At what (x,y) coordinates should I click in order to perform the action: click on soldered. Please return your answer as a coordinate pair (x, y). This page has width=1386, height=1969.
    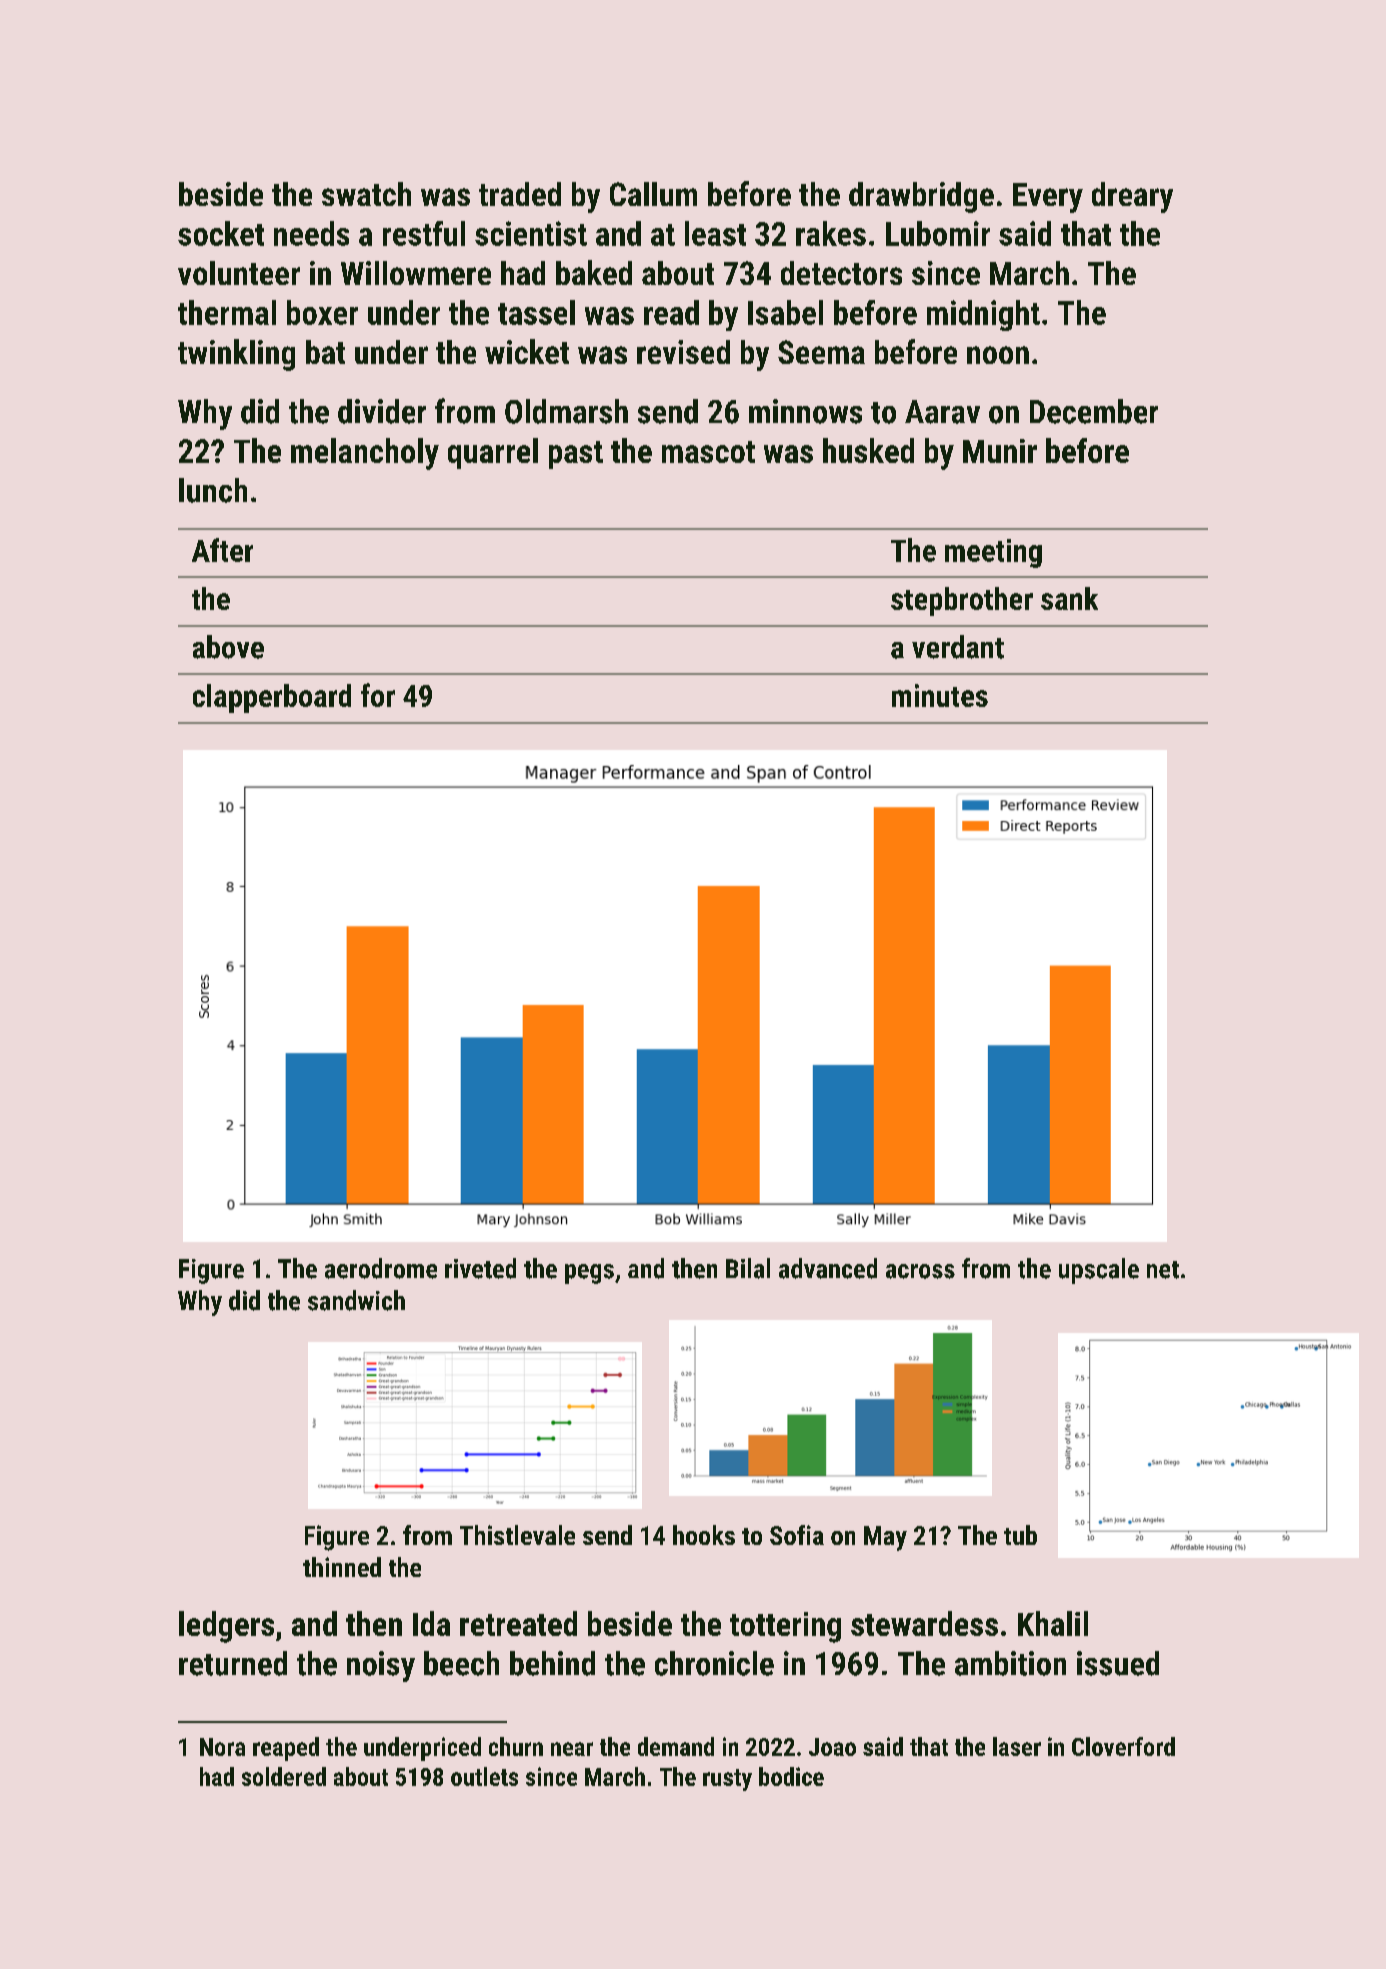
    Looking at the image, I should click on (284, 1776).
